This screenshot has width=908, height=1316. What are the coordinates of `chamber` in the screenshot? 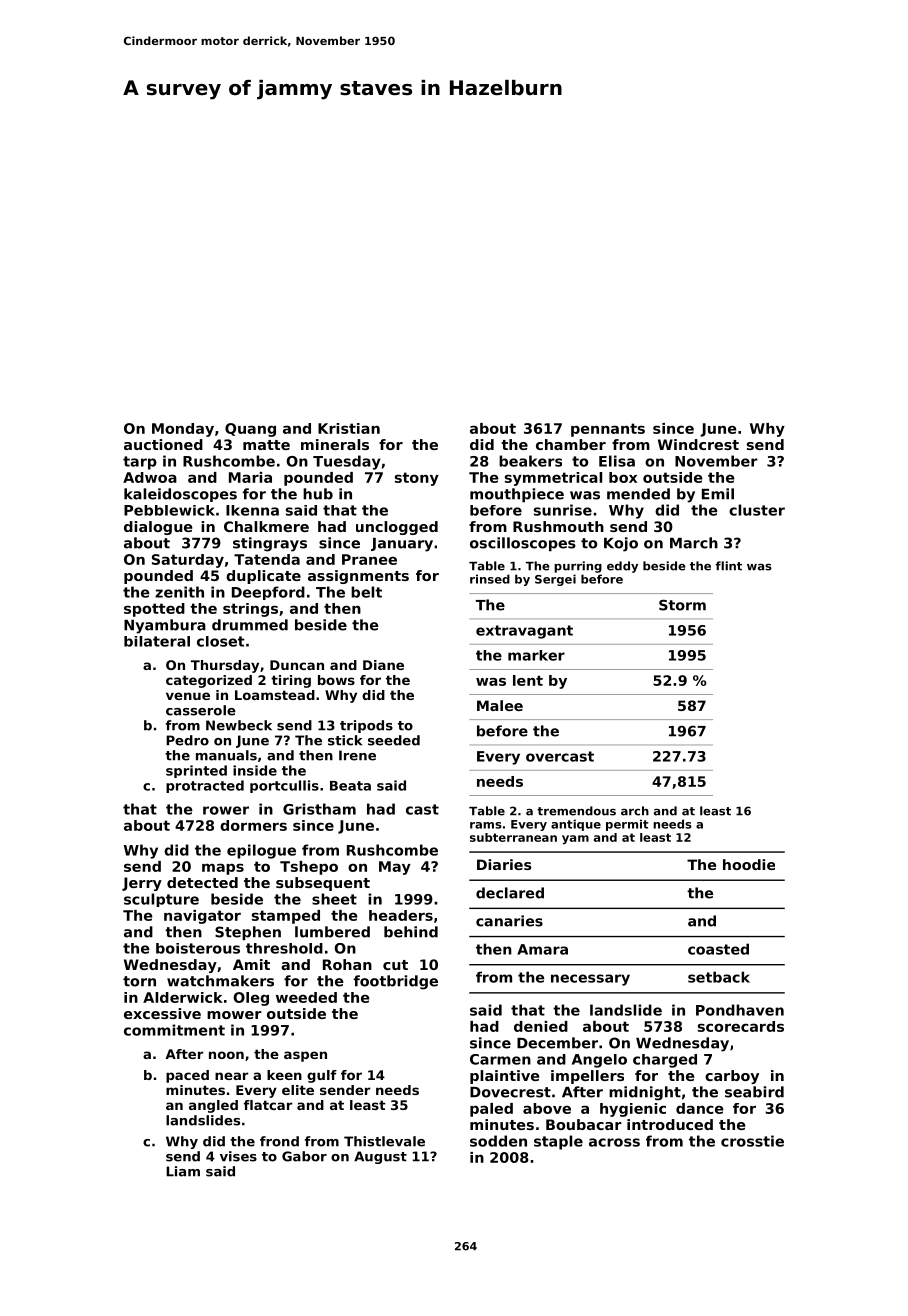 It's located at (571, 444).
